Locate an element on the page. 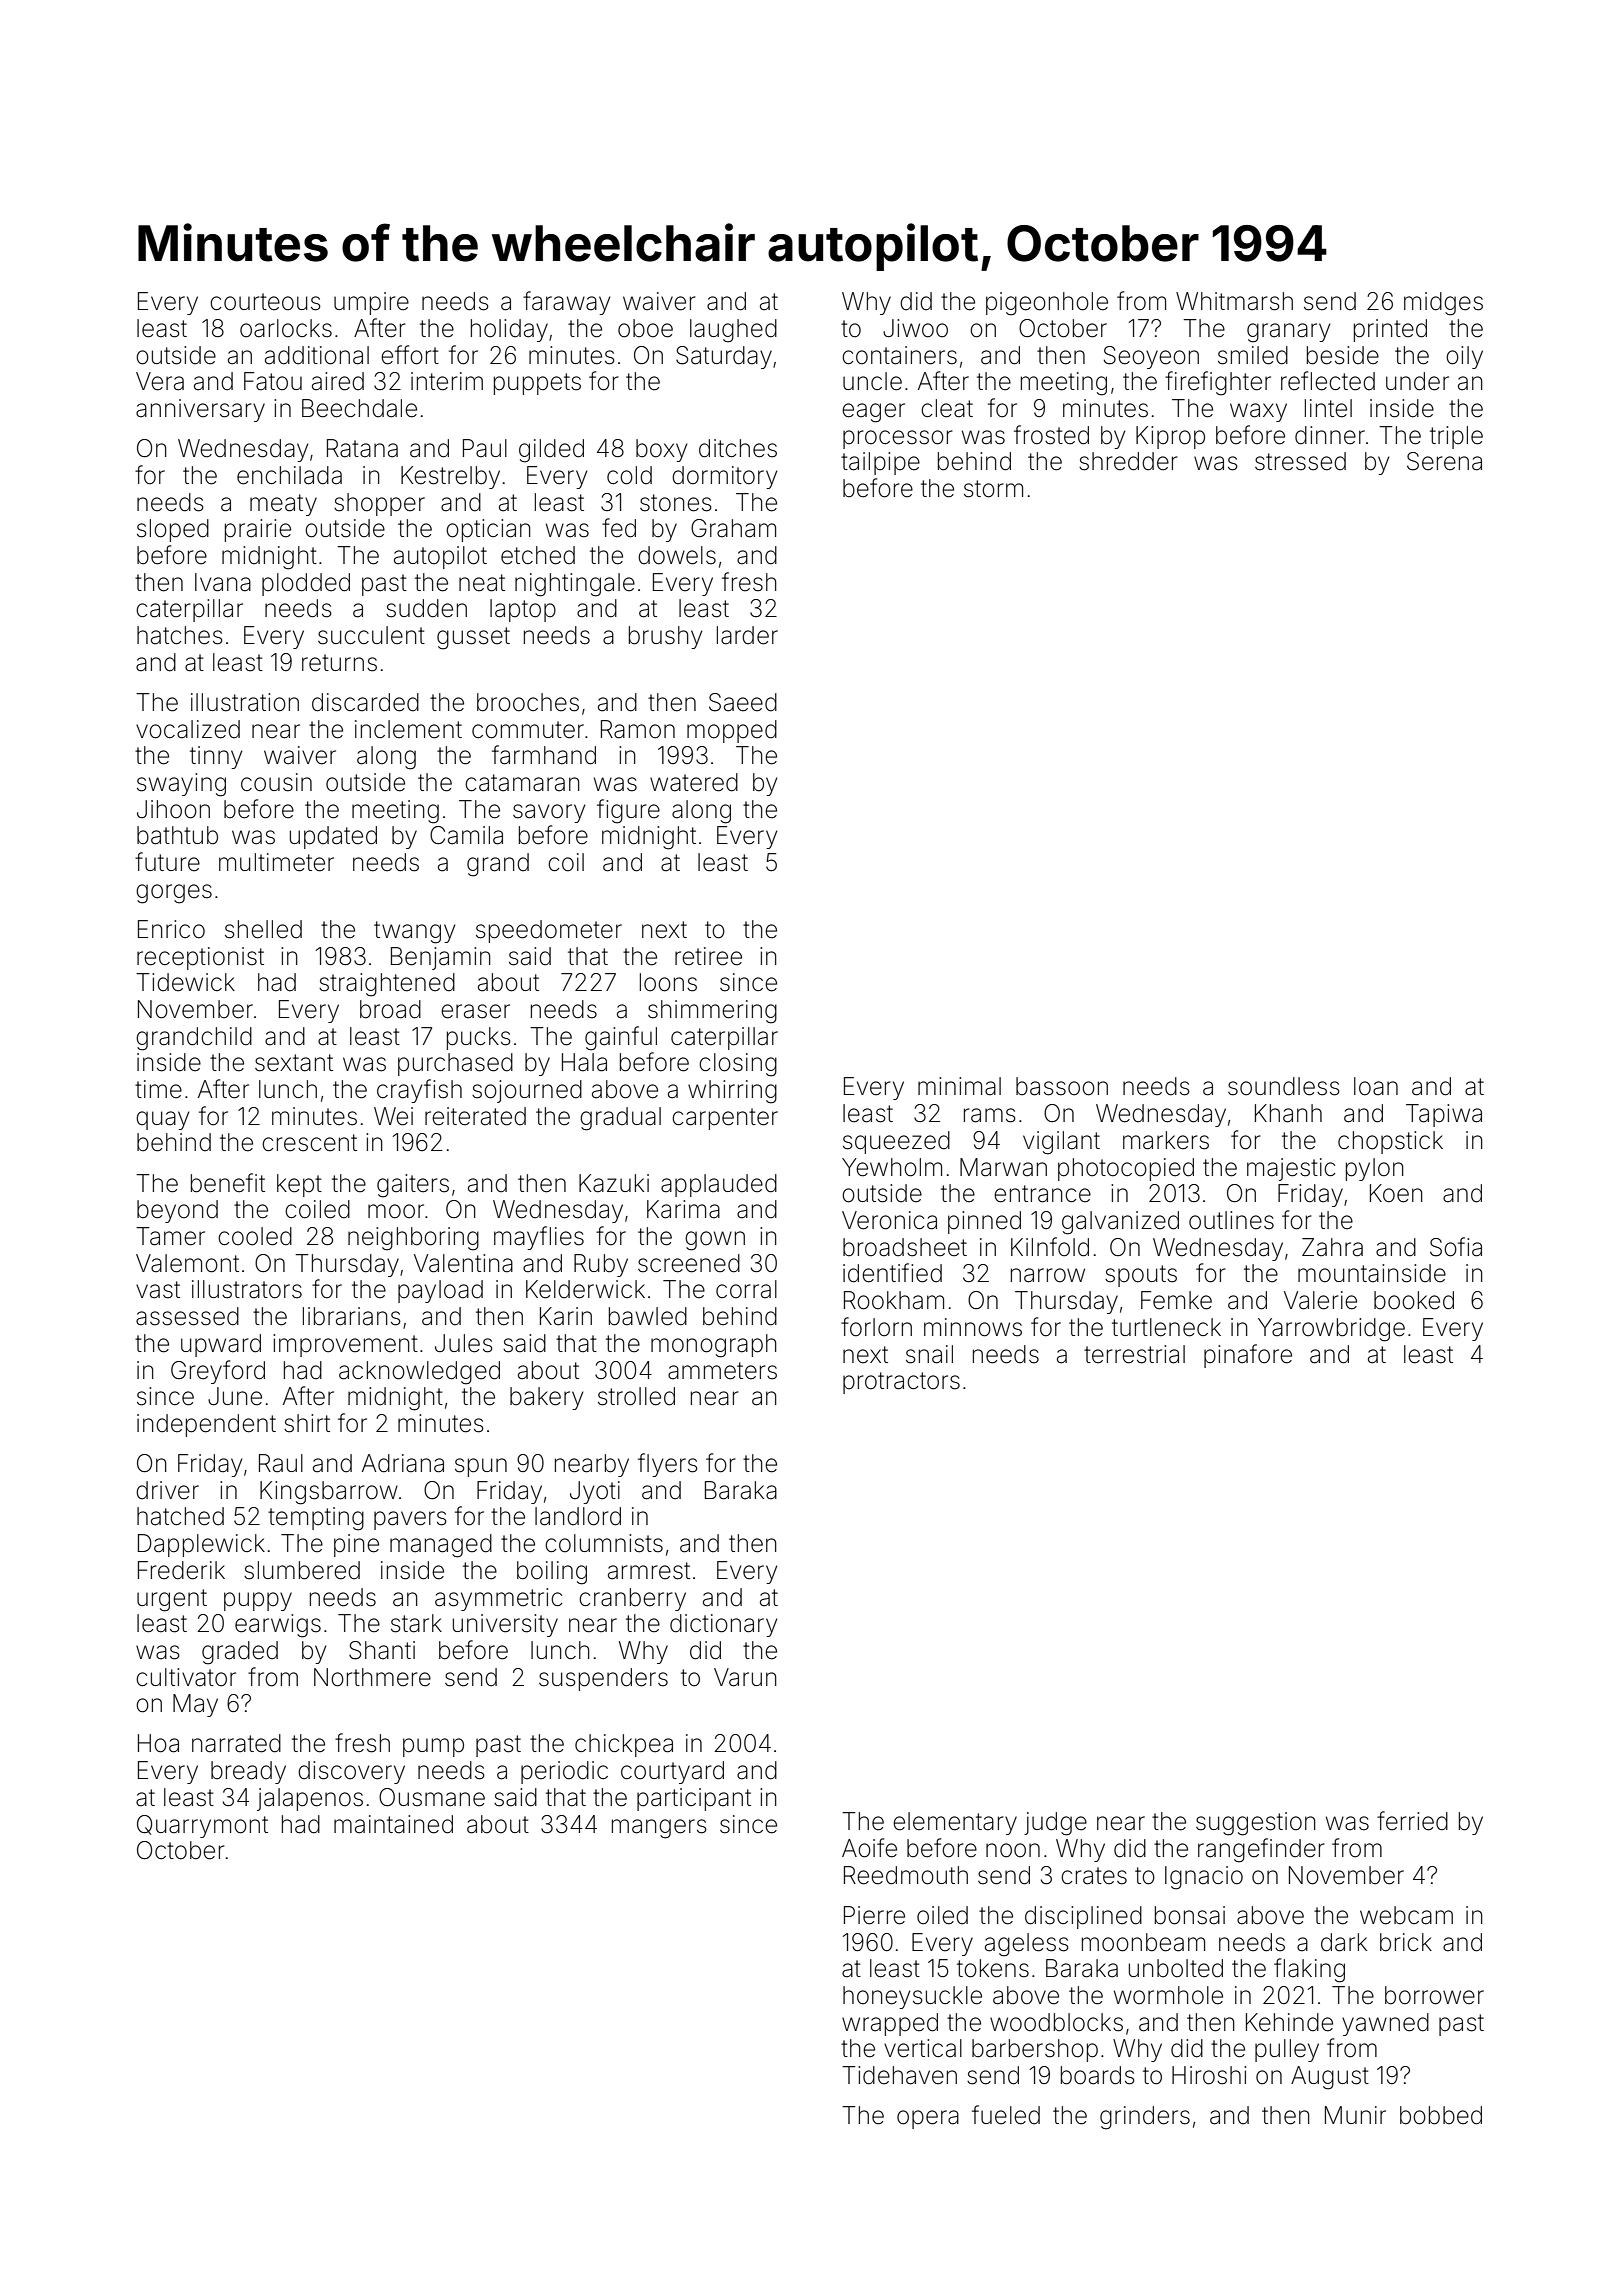  Tidehaven is located at coordinates (899, 2075).
